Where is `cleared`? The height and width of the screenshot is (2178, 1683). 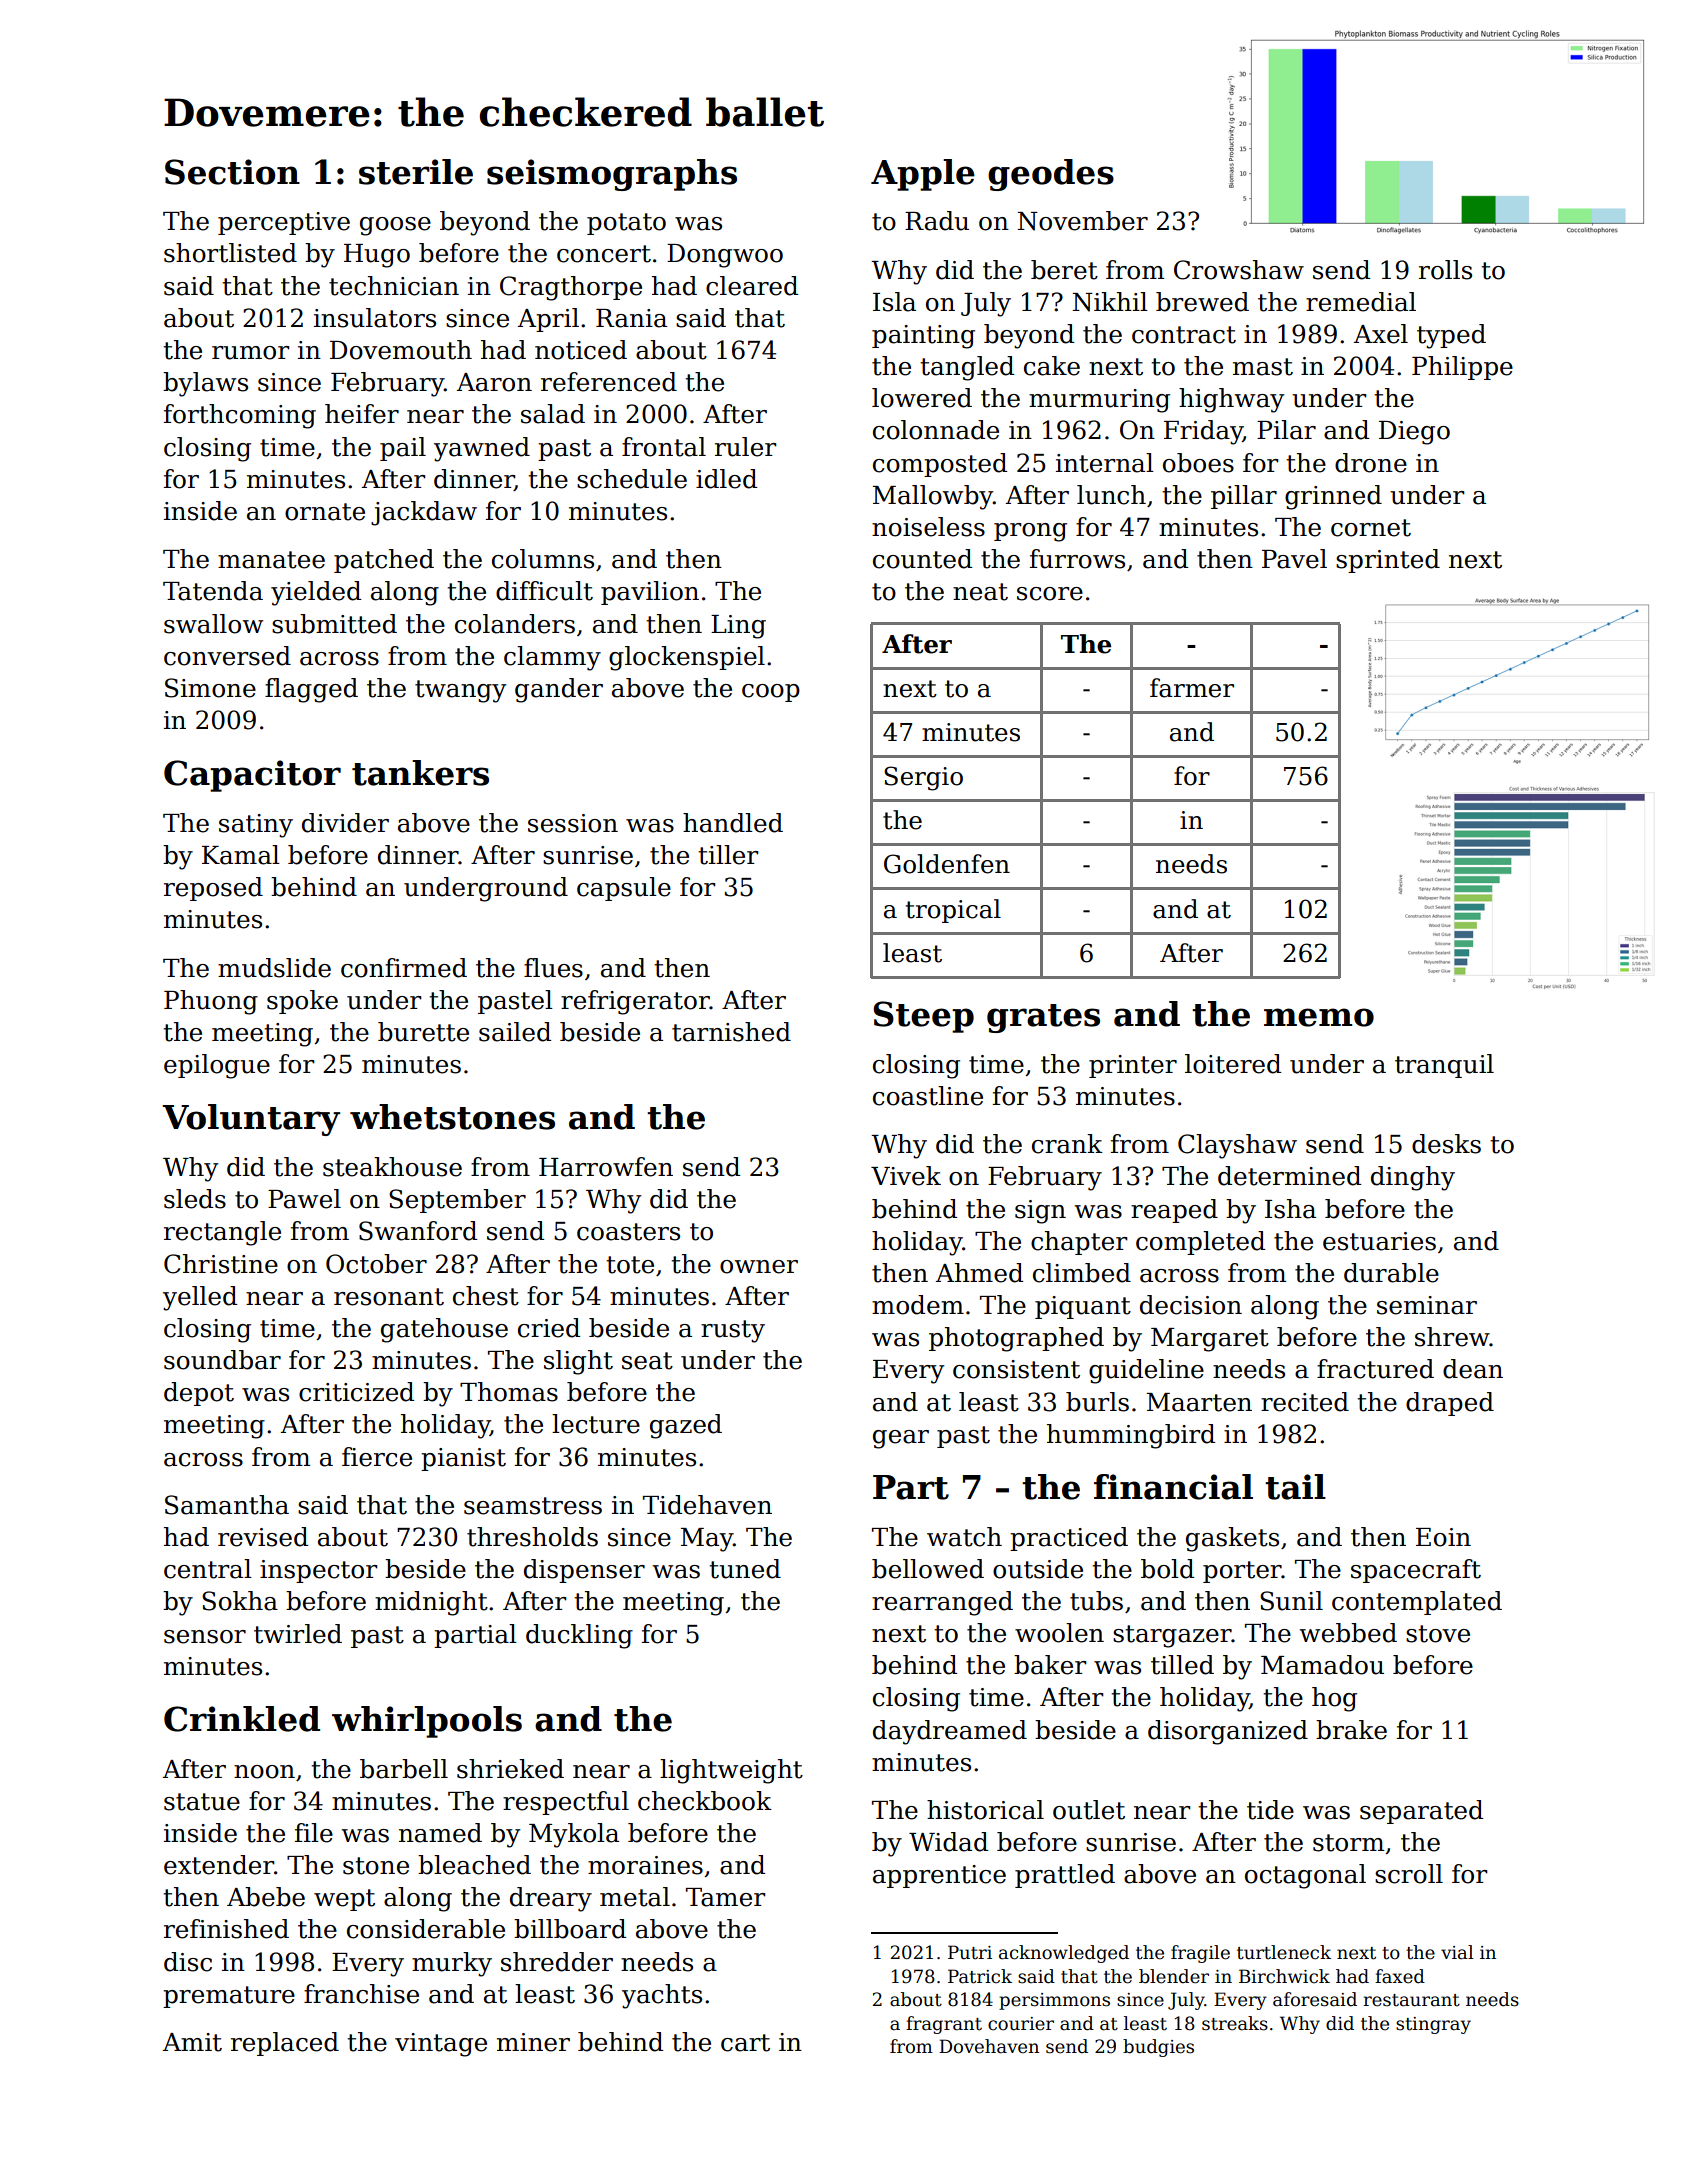 cleared is located at coordinates (752, 286).
